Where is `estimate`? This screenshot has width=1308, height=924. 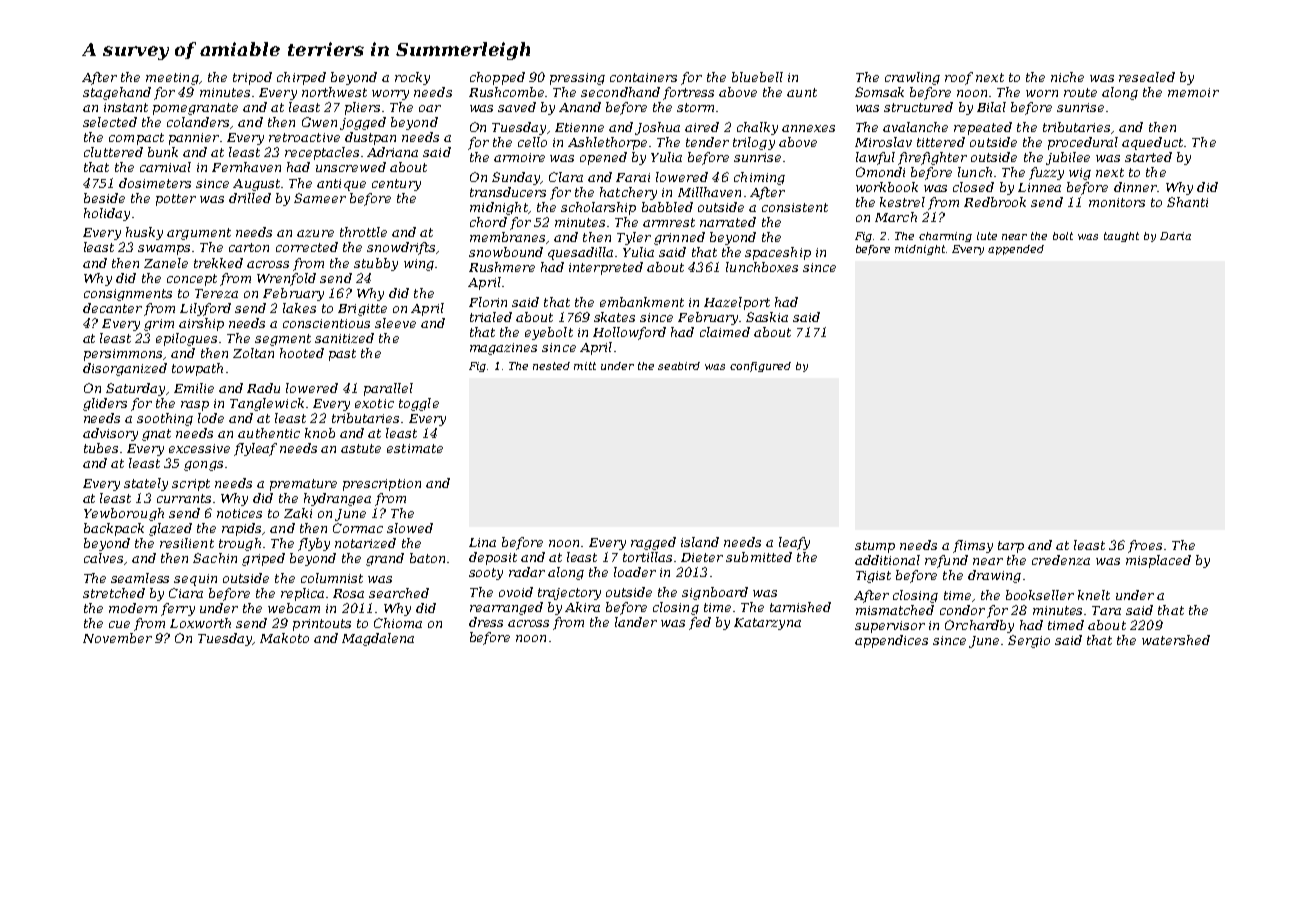
estimate is located at coordinates (415, 448).
